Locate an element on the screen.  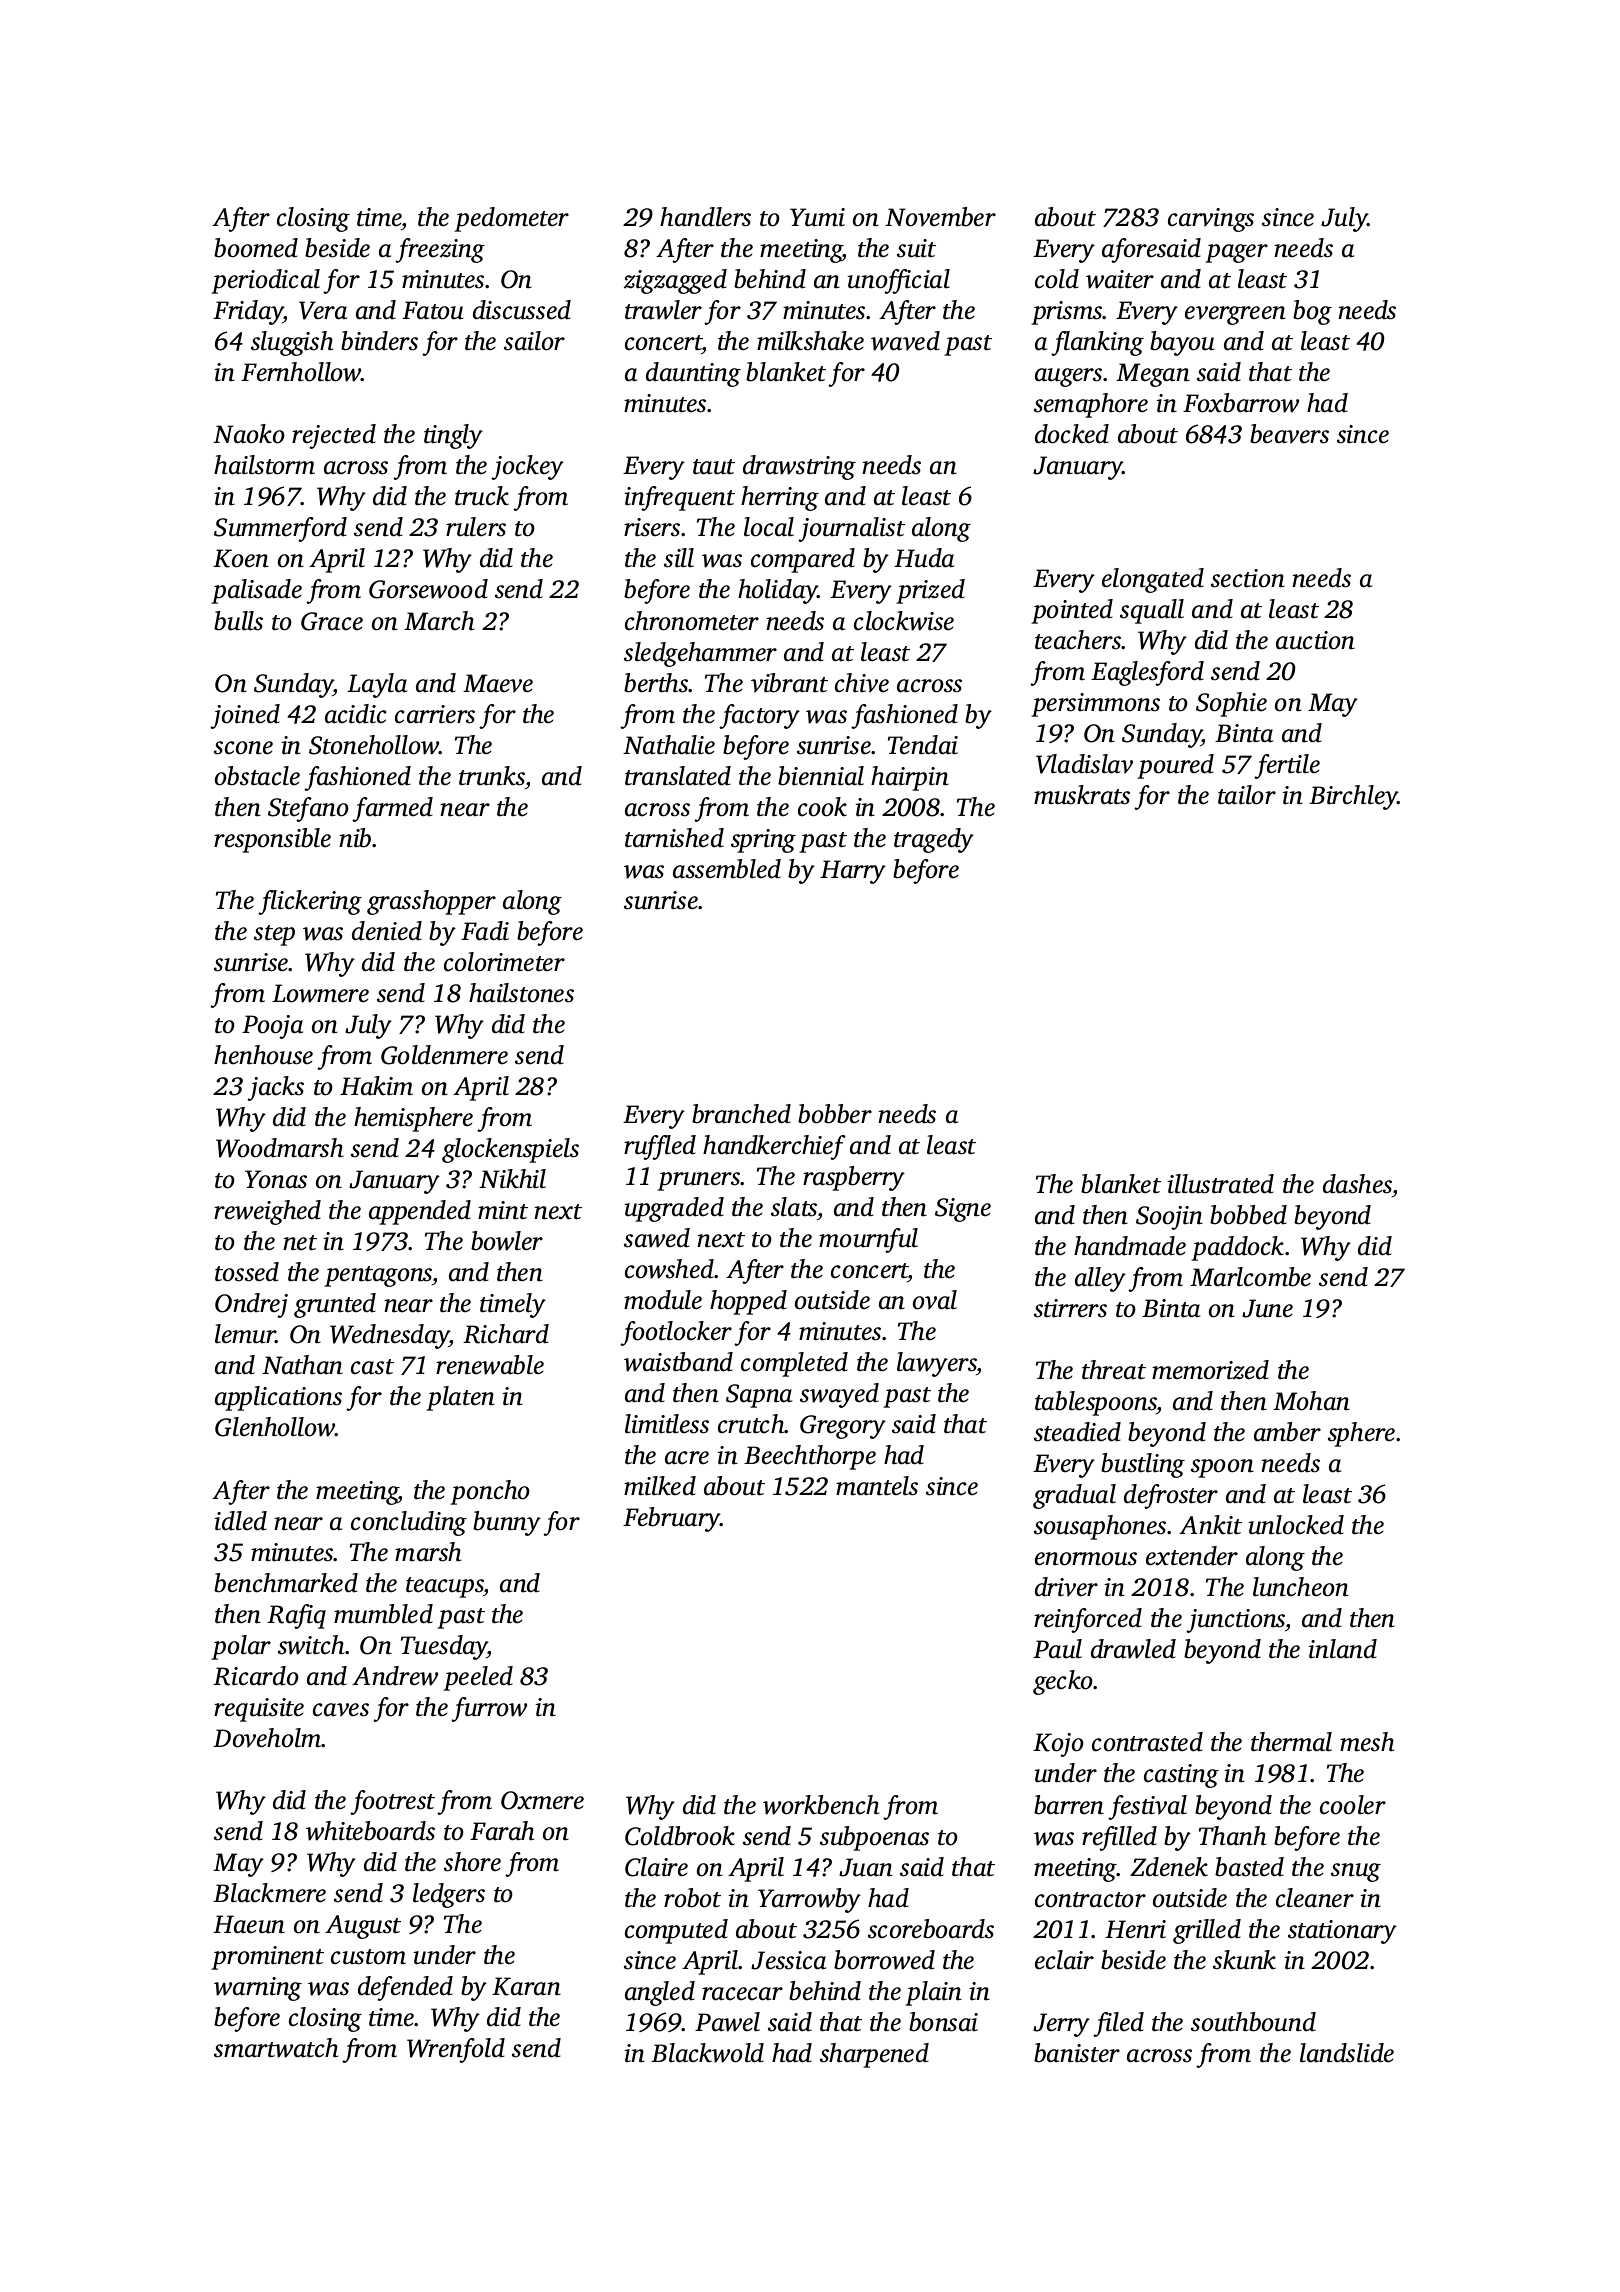
biennial is located at coordinates (821, 776).
